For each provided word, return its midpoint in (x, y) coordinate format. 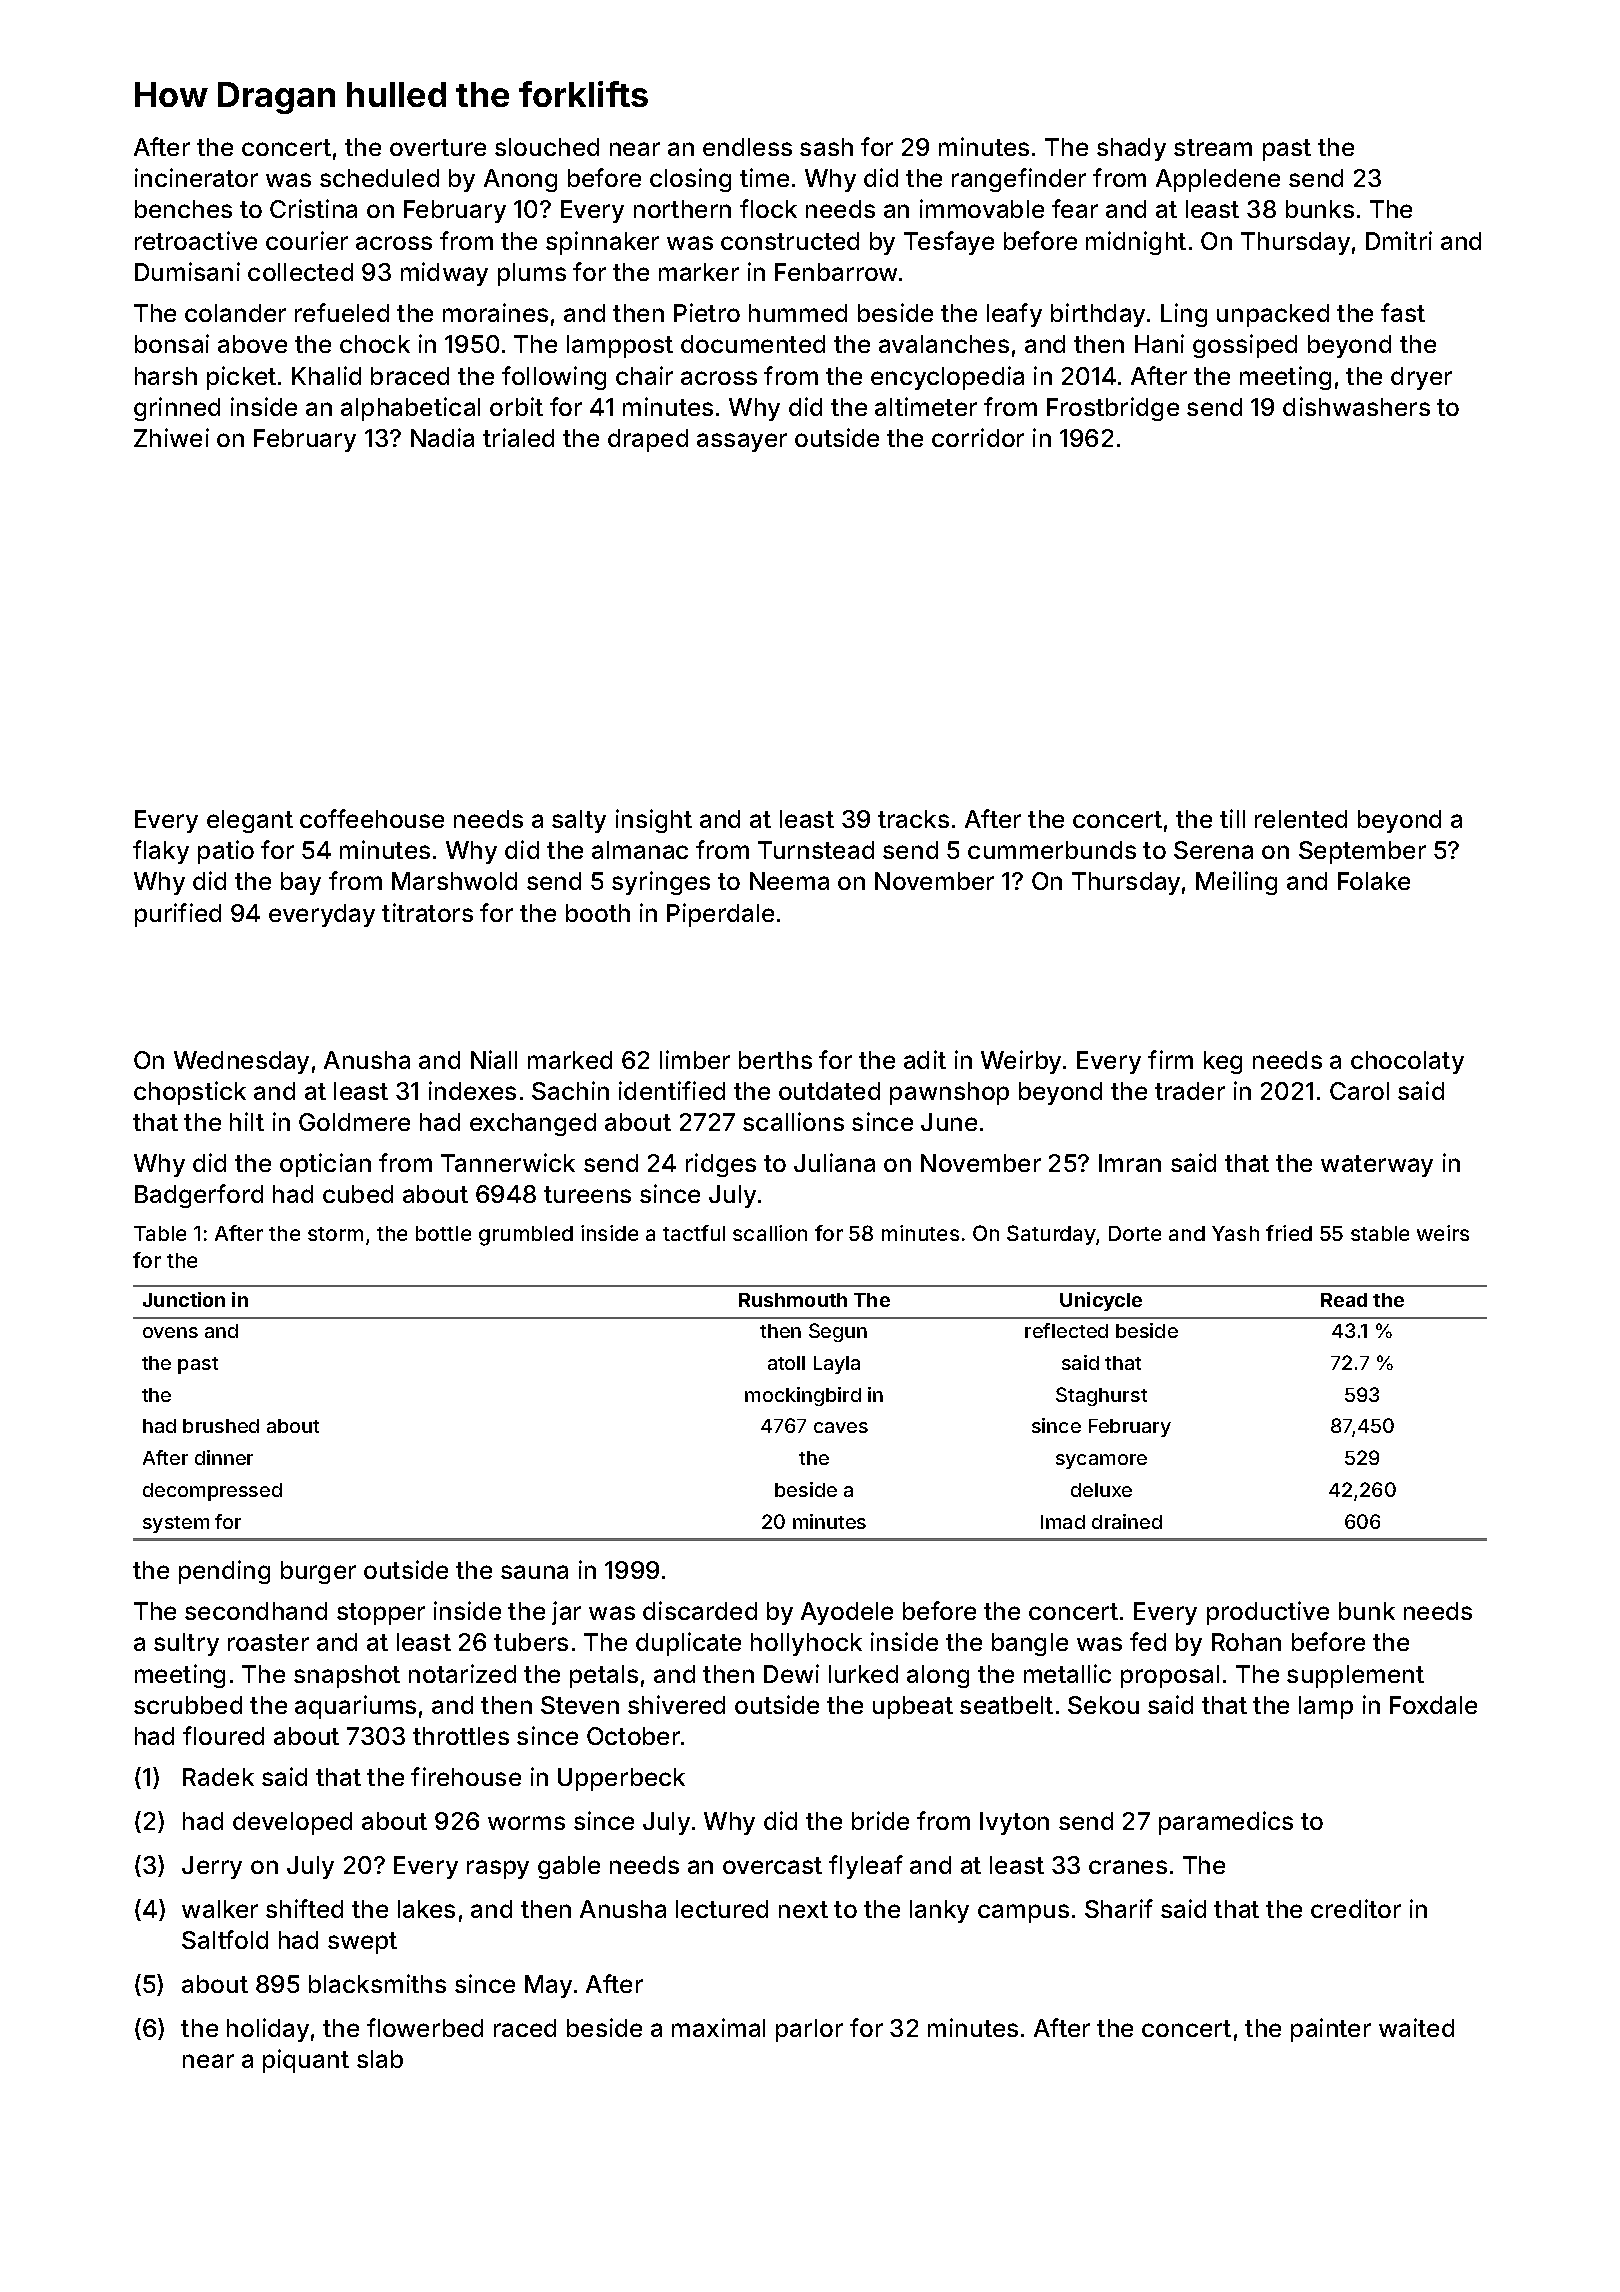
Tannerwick (508, 1162)
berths (775, 1060)
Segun (838, 1332)
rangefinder (1019, 180)
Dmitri (1399, 240)
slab (380, 2059)
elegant (250, 821)
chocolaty (1407, 1062)
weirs (1443, 1233)
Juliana (834, 1162)
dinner (224, 1457)
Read (1344, 1300)
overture (438, 147)
